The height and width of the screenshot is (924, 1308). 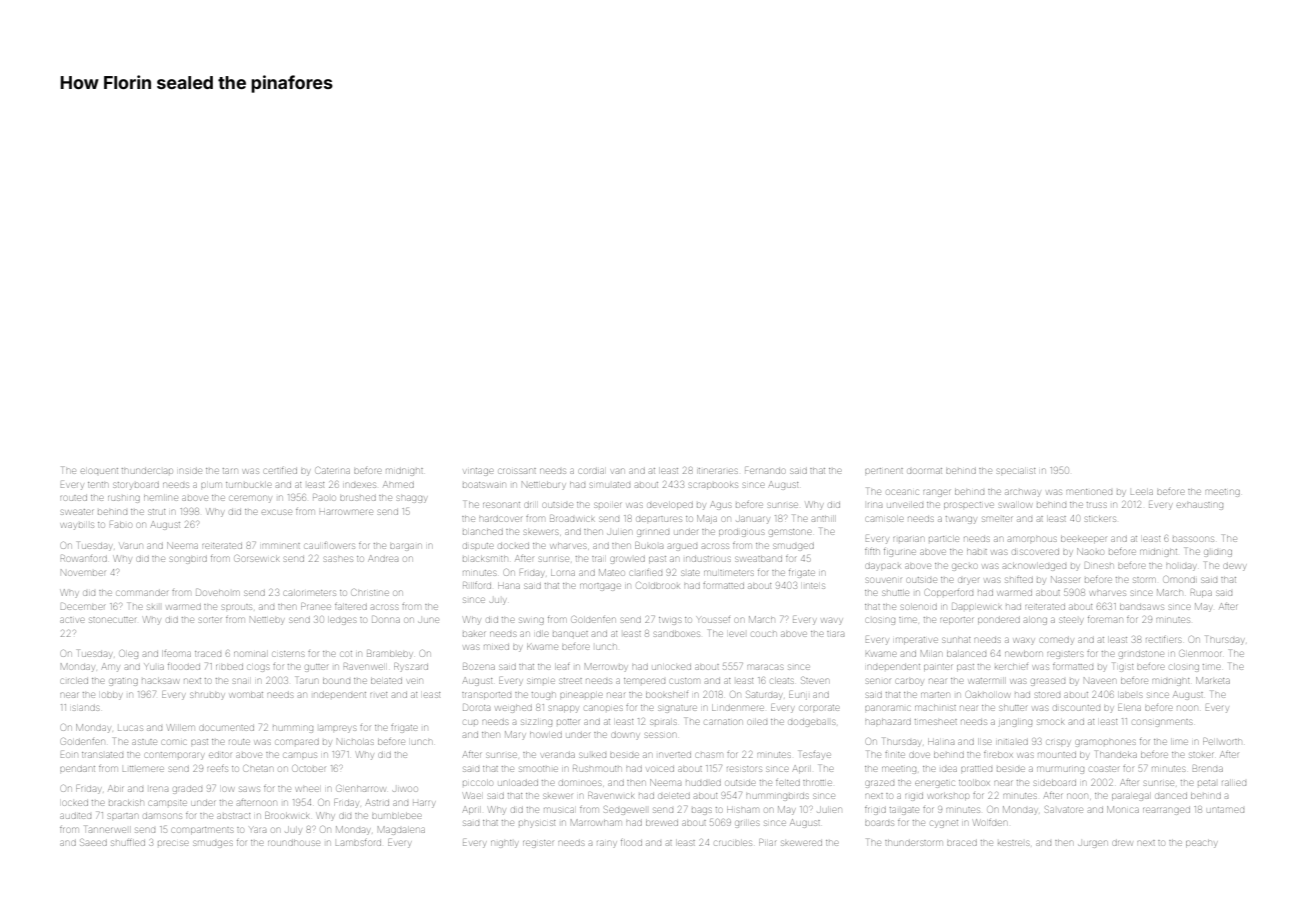 I want to click on exhausting, so click(x=1200, y=506).
